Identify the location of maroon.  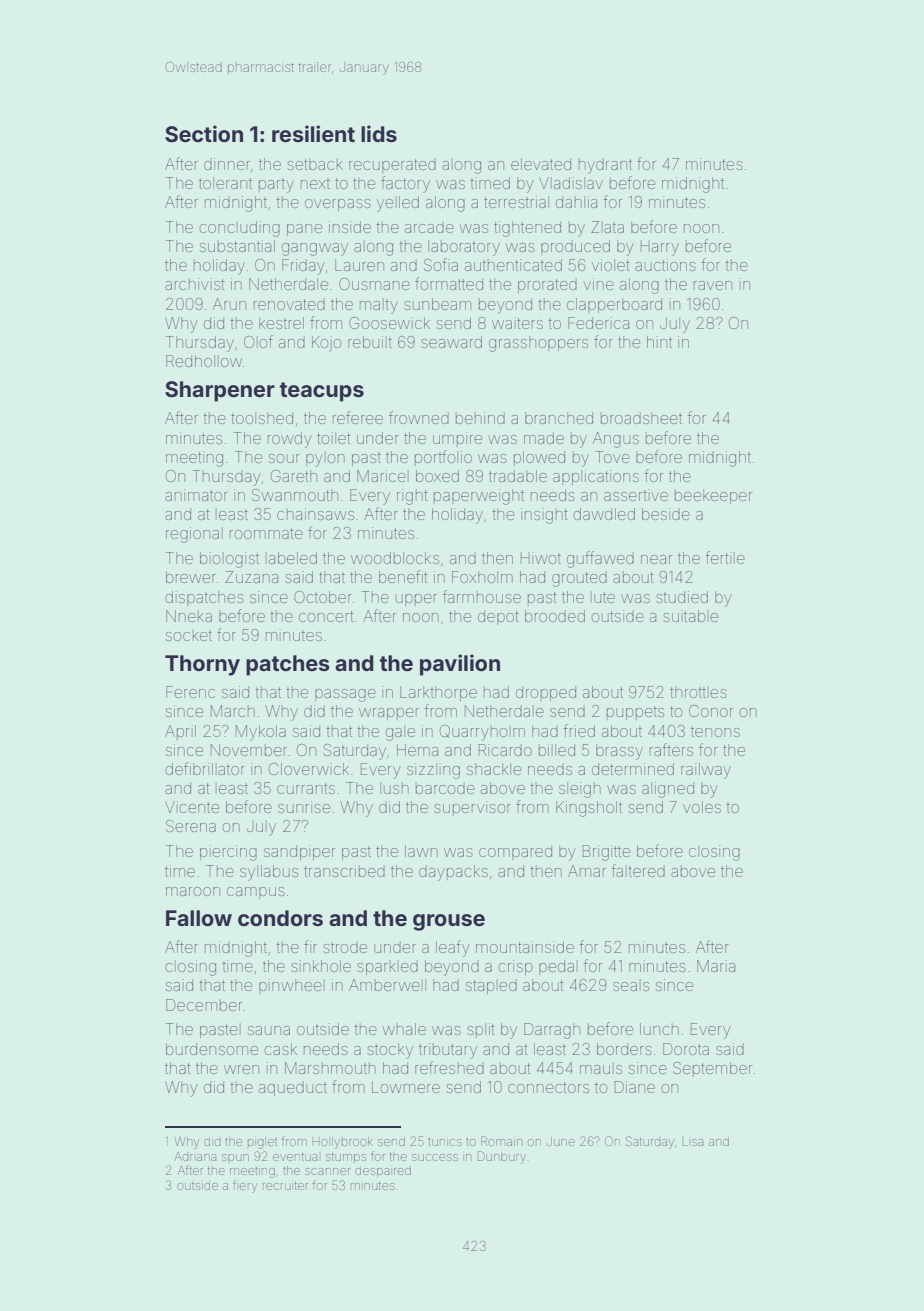
(193, 891).
